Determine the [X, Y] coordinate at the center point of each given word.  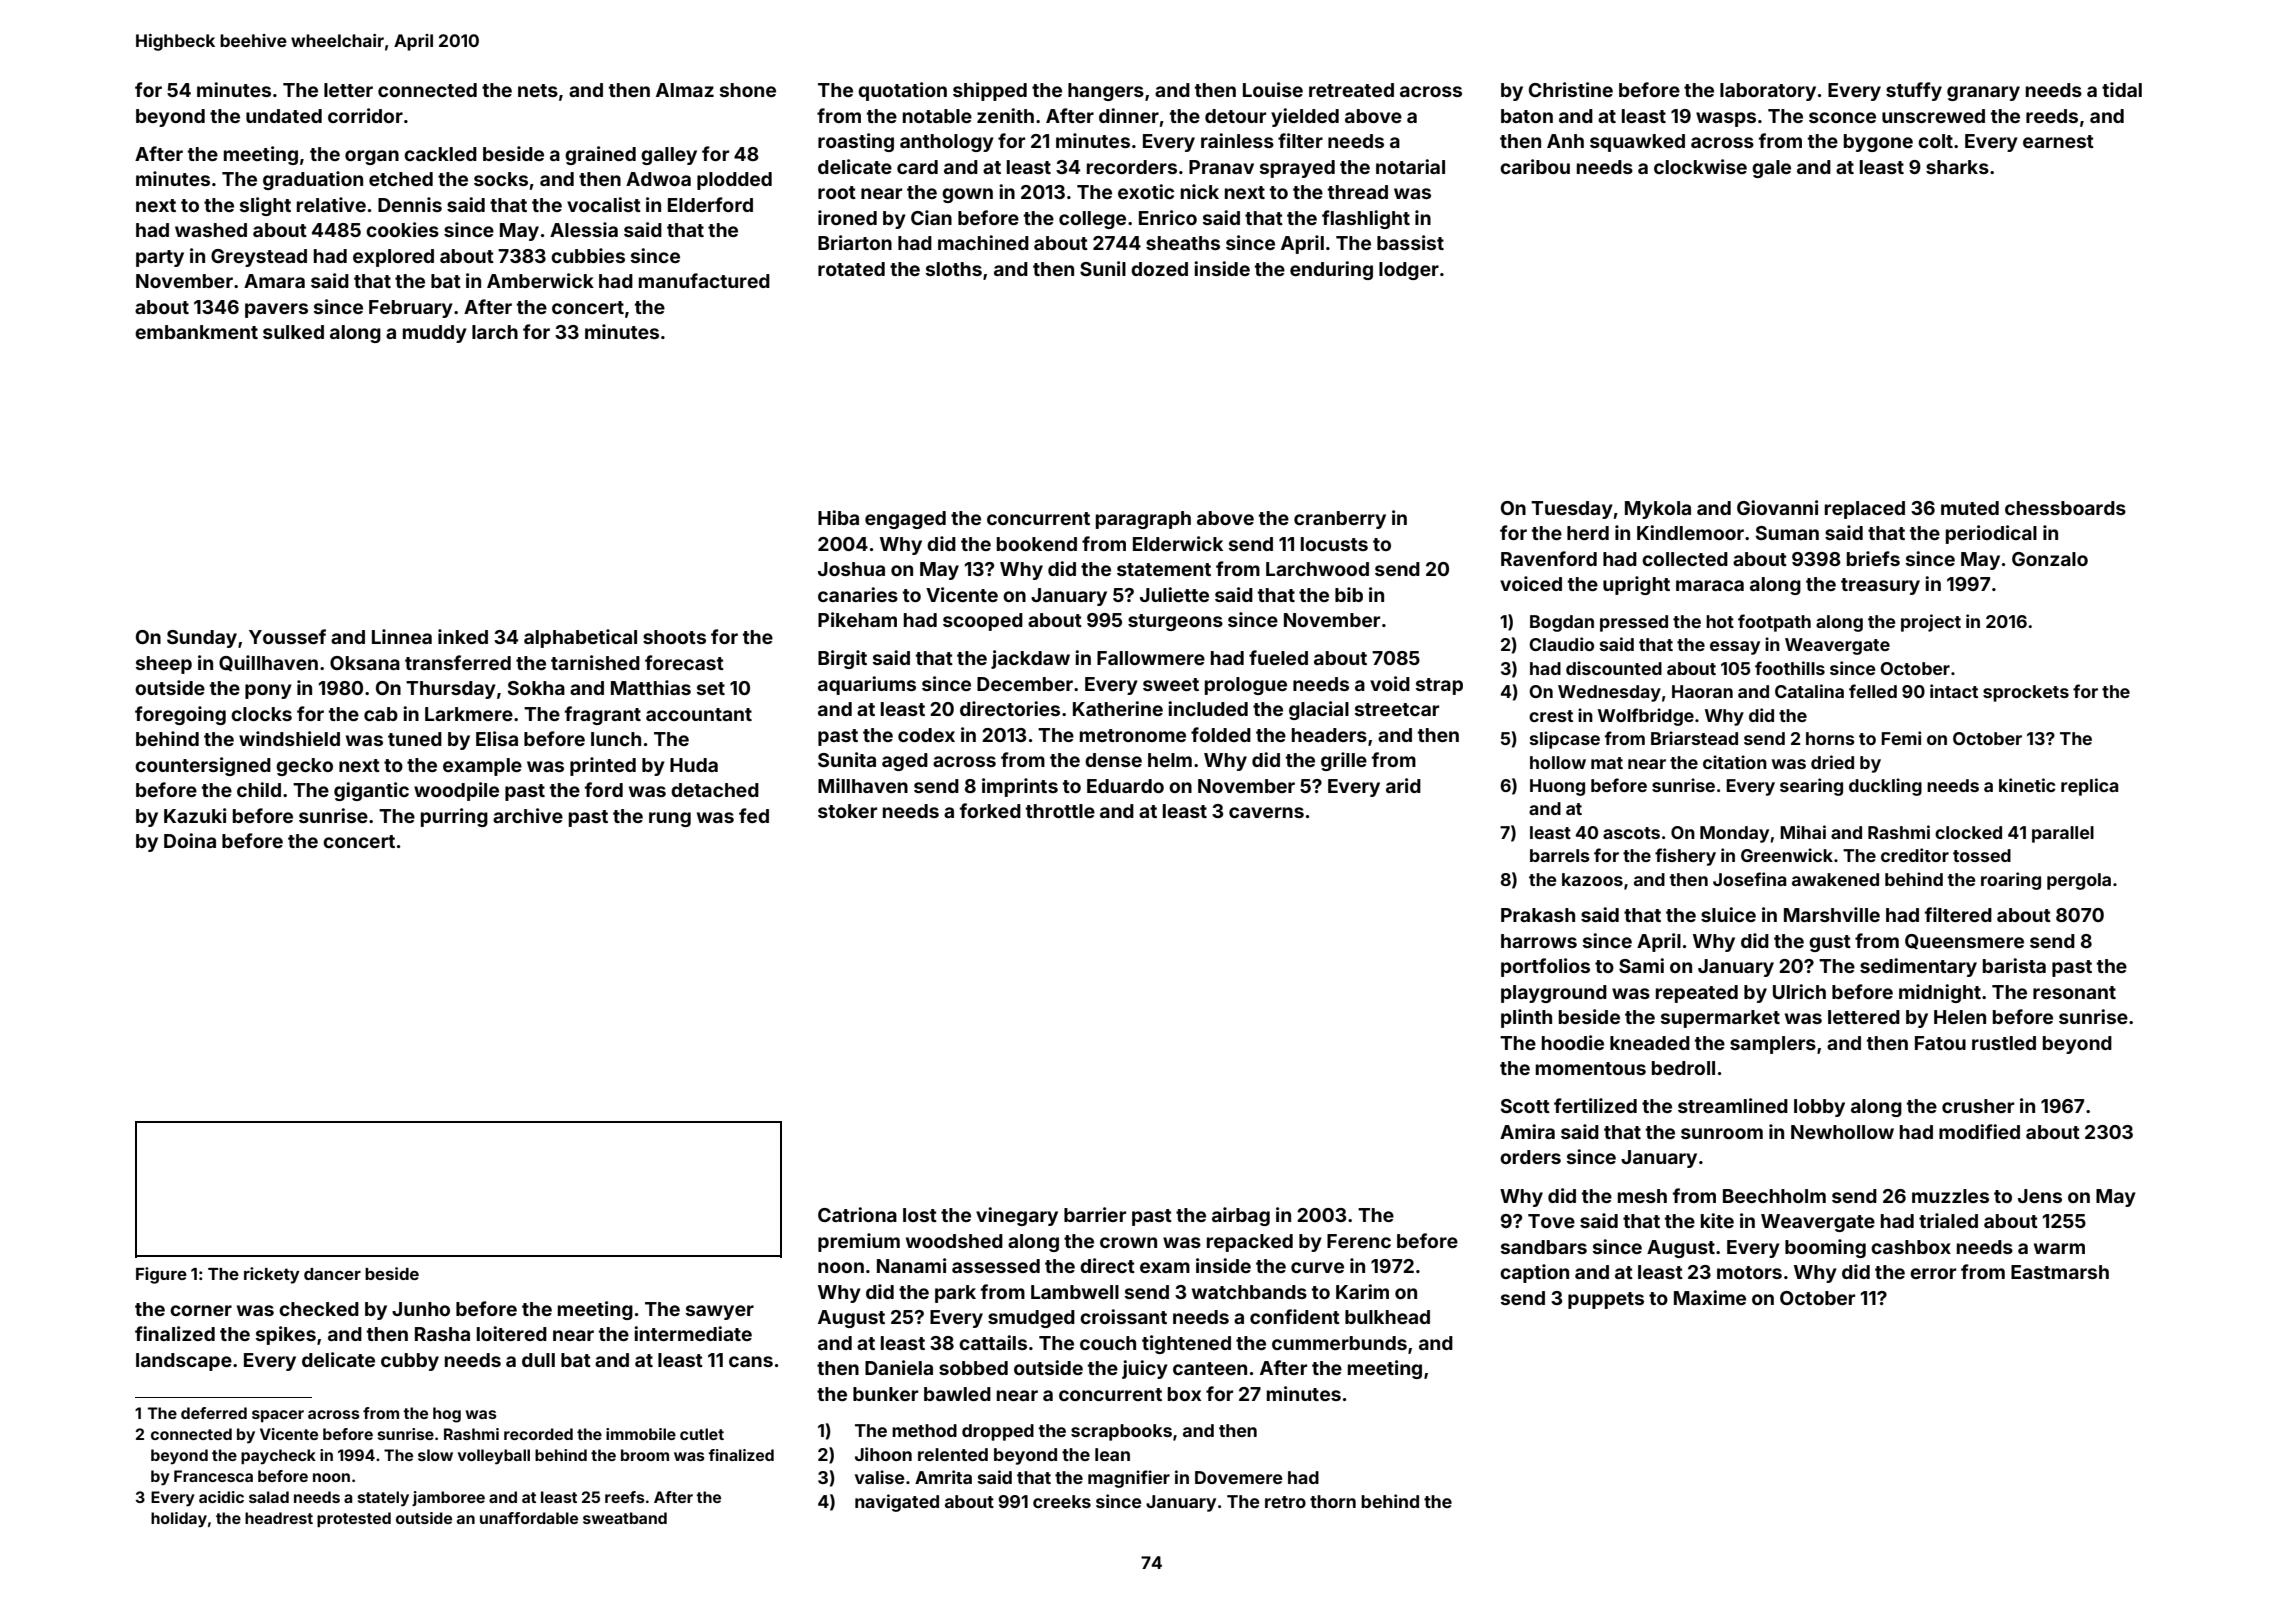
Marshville [1832, 914]
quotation [902, 91]
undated [284, 116]
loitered [512, 1333]
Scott [1525, 1106]
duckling [1885, 787]
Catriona [857, 1214]
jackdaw [1030, 659]
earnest [2058, 141]
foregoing [180, 715]
